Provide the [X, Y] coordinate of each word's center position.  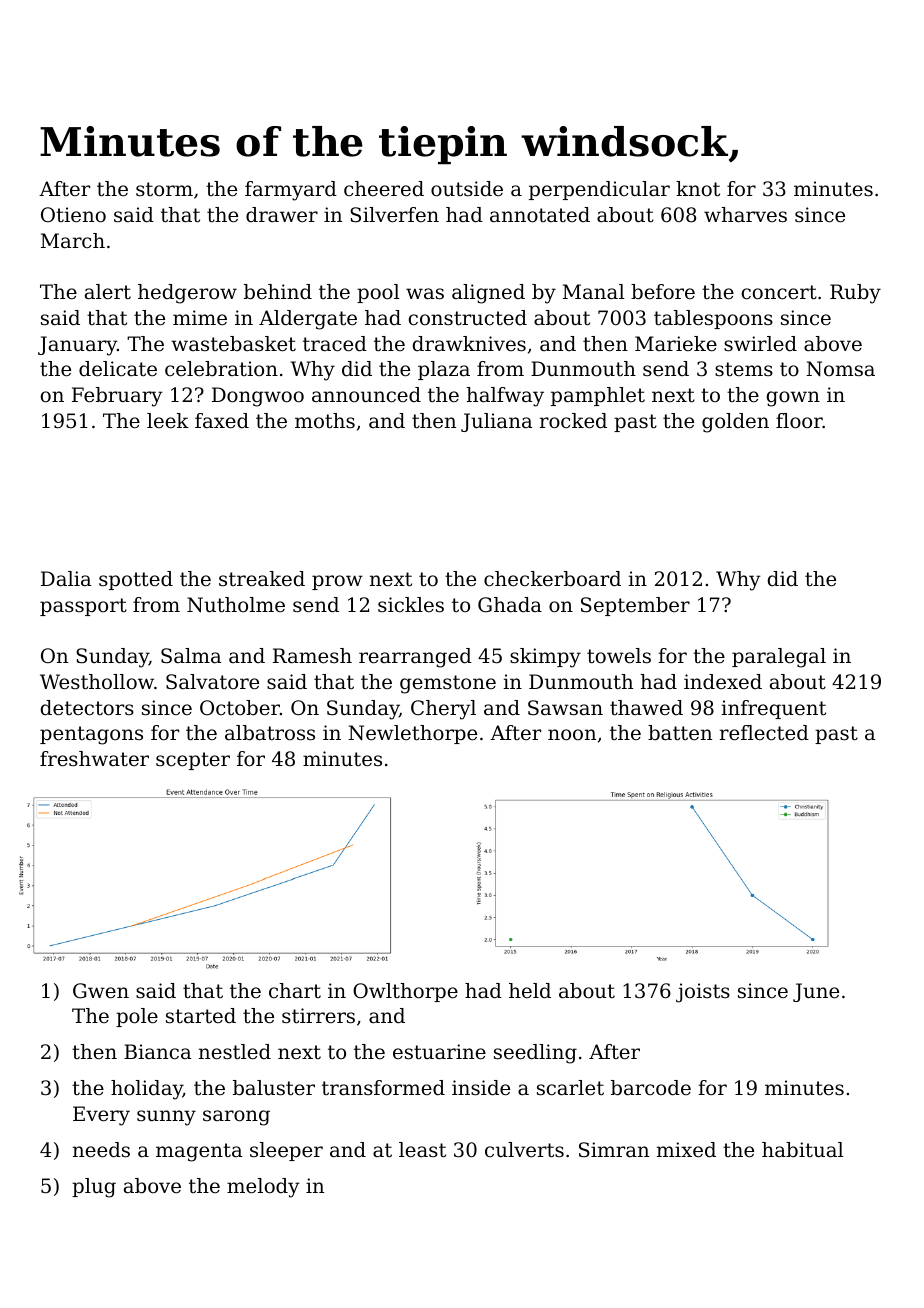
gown [793, 399]
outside [467, 189]
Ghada [510, 605]
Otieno [73, 215]
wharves [745, 215]
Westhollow [97, 682]
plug [94, 1188]
